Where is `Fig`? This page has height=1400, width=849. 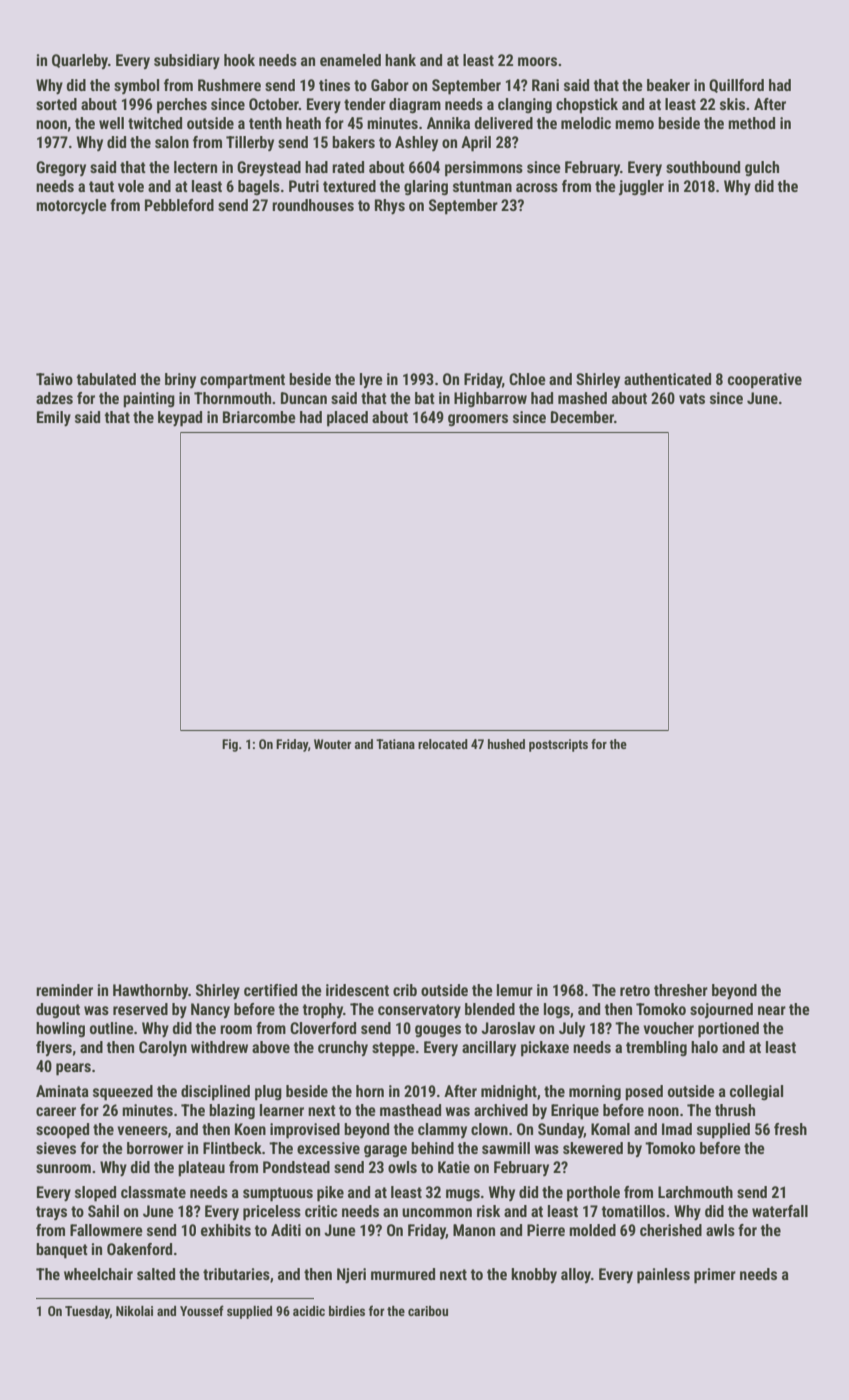
Fig is located at coordinates (230, 745).
